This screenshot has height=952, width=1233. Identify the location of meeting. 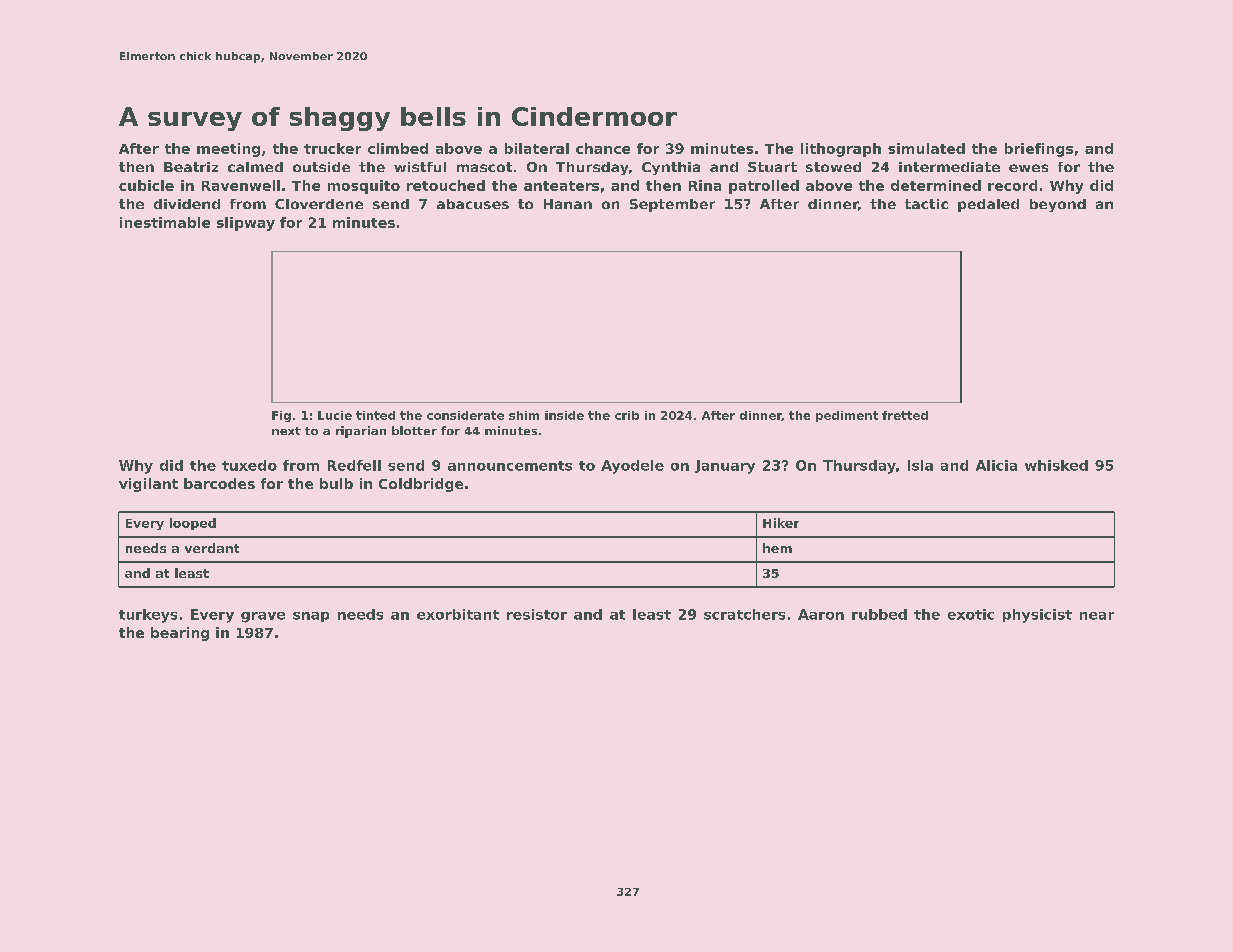
(228, 150).
